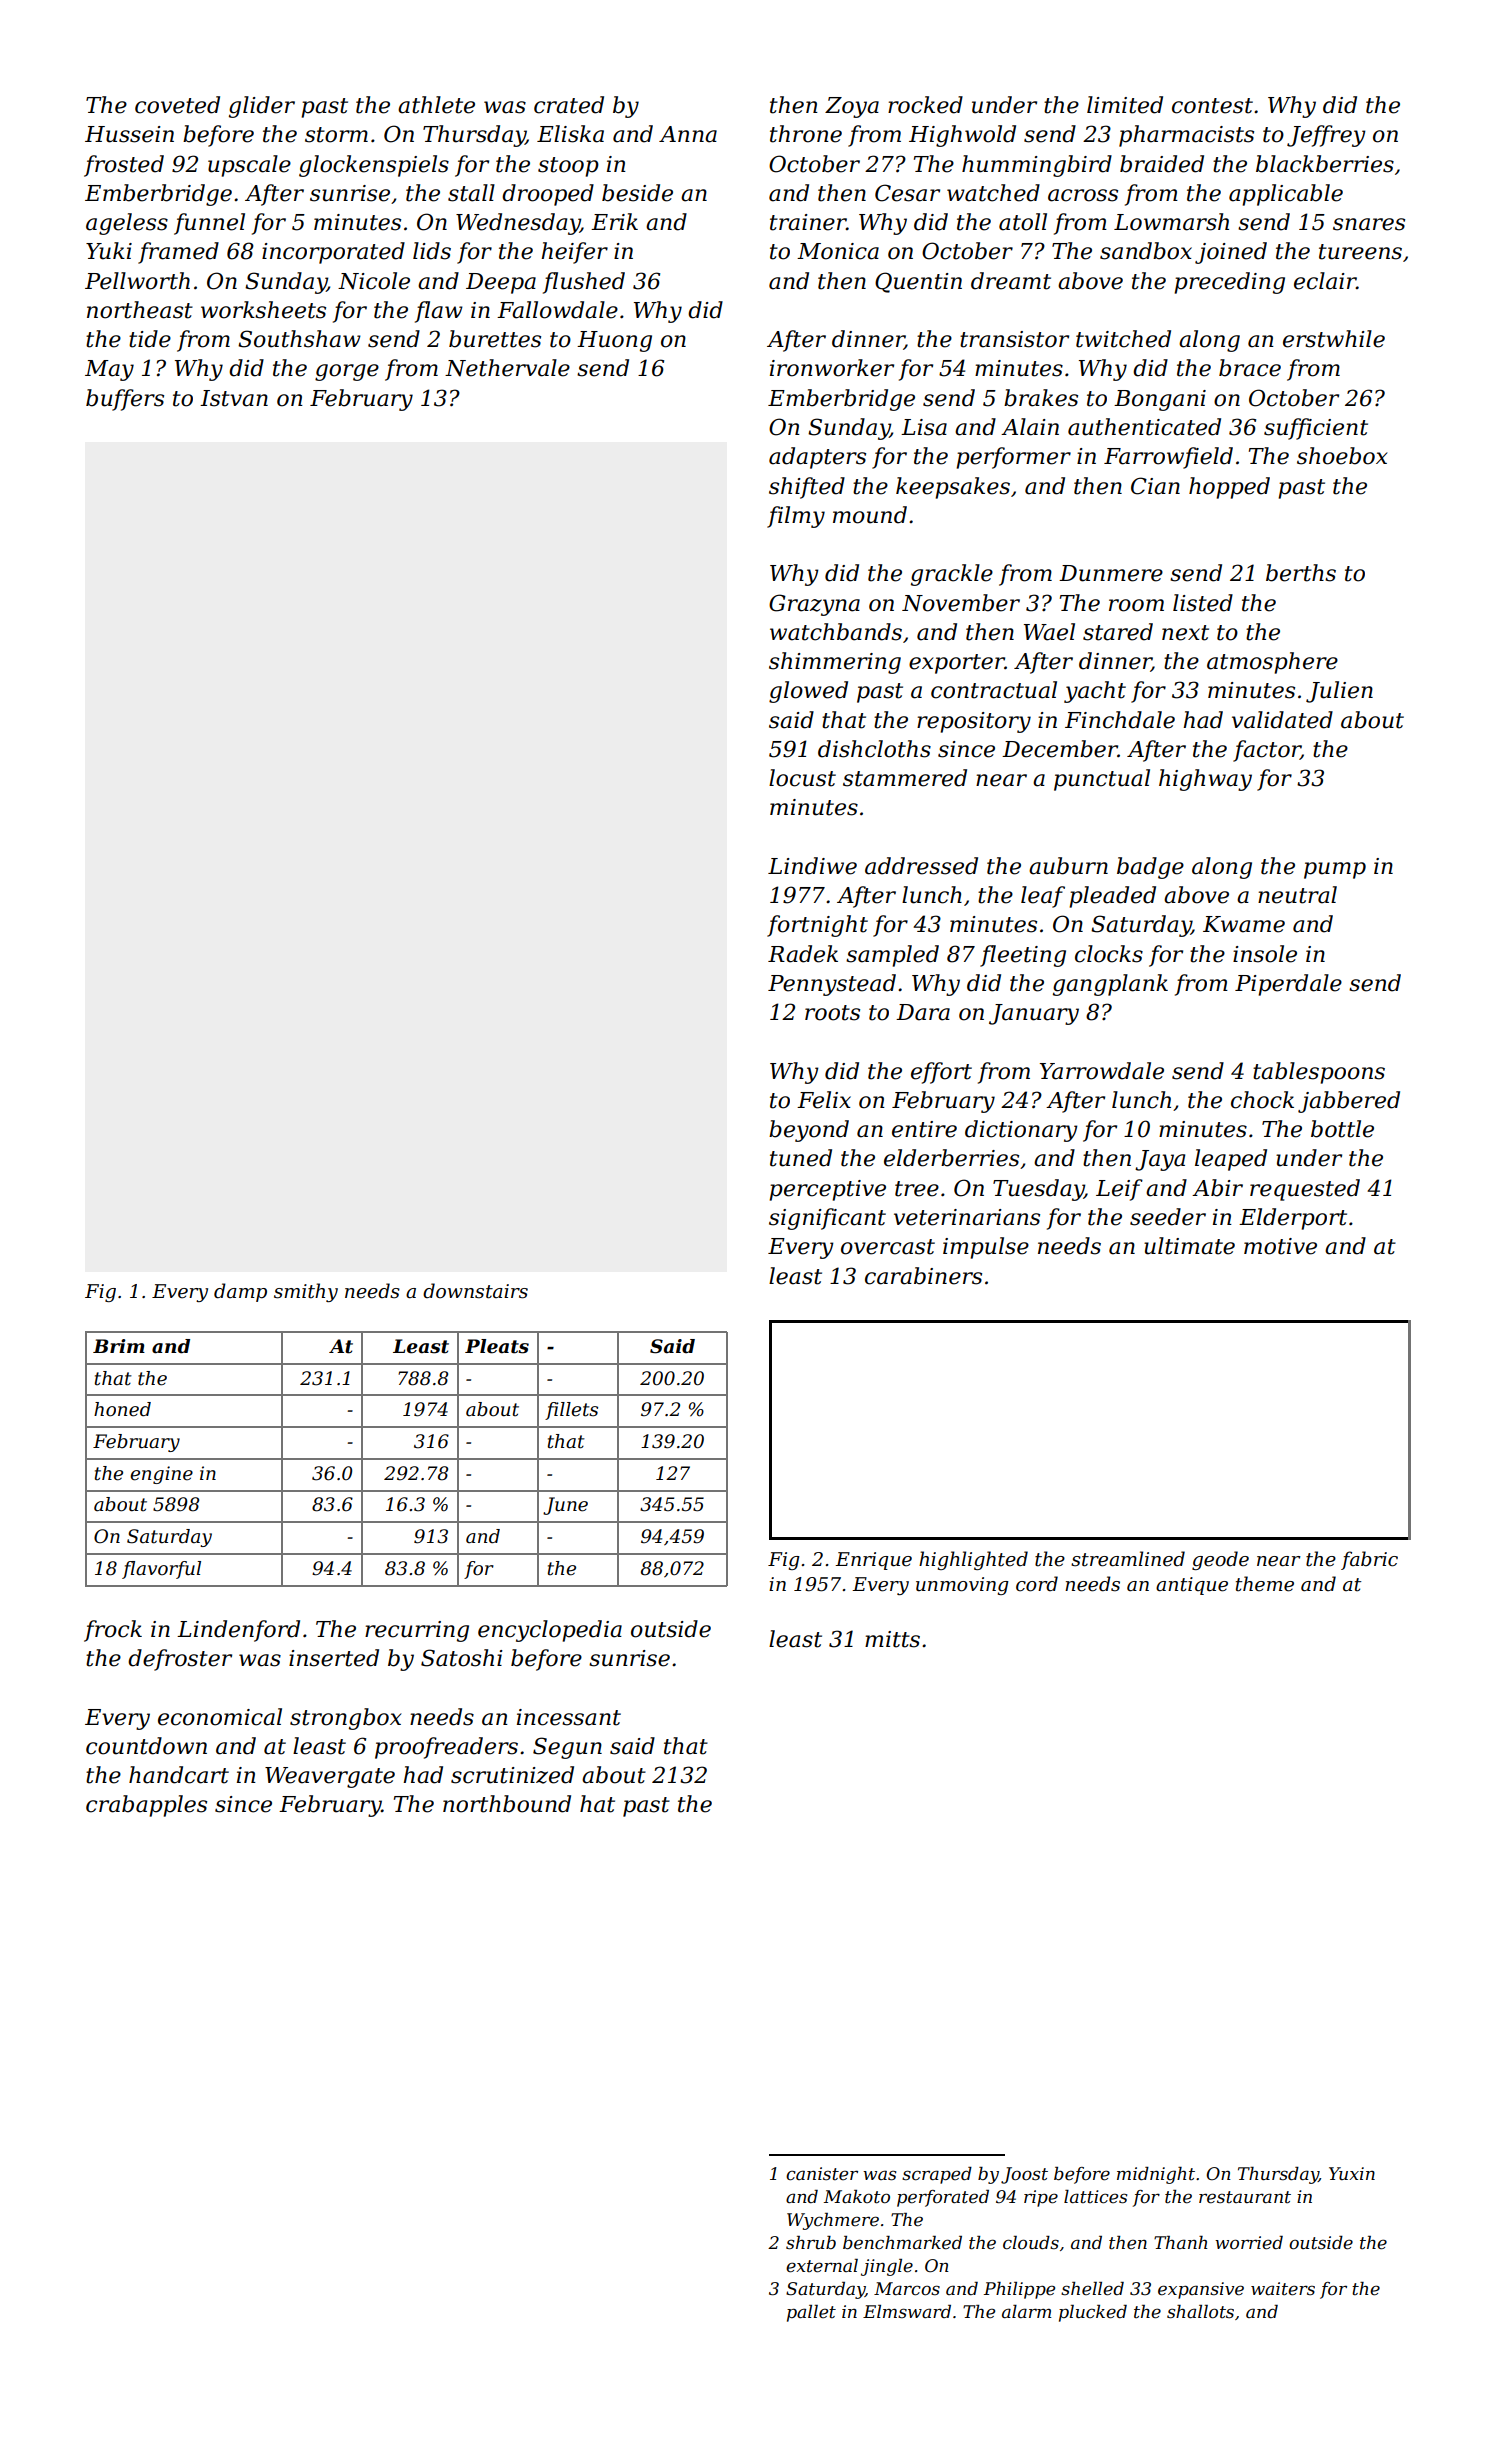 The width and height of the screenshot is (1496, 2464). What do you see at coordinates (811, 2313) in the screenshot?
I see `pallet` at bounding box center [811, 2313].
